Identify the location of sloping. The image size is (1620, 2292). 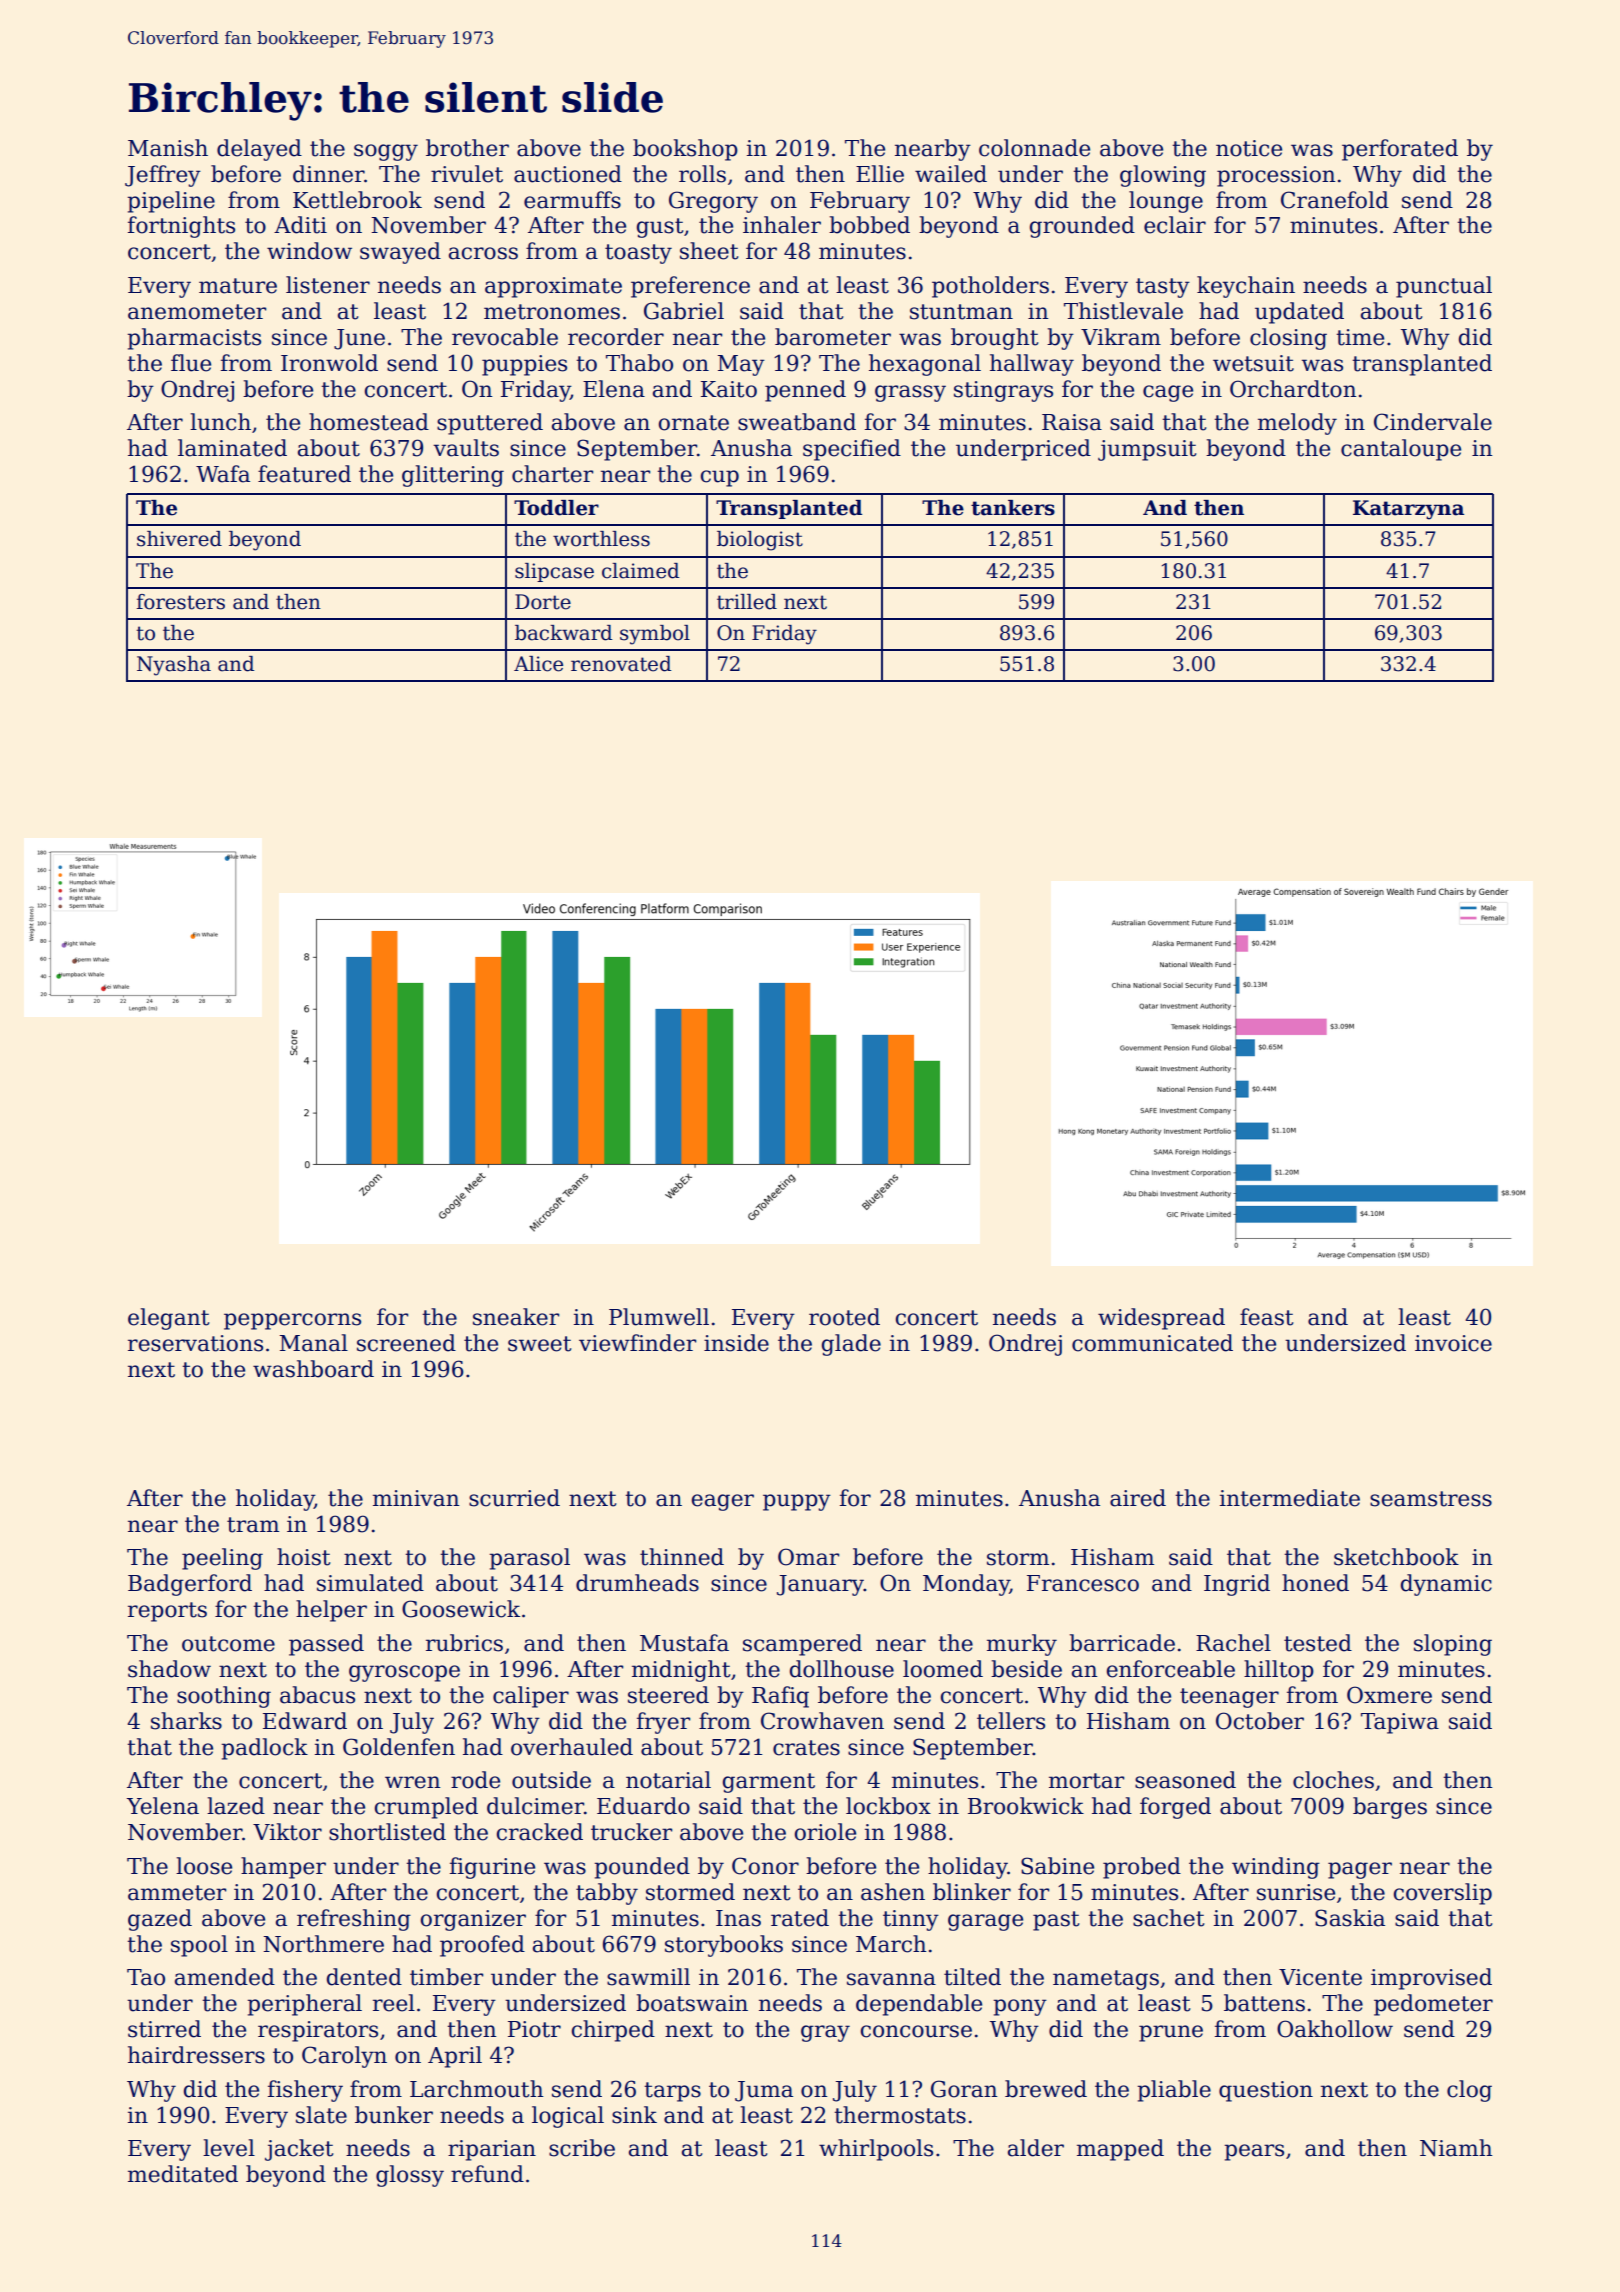
(1453, 1645).
